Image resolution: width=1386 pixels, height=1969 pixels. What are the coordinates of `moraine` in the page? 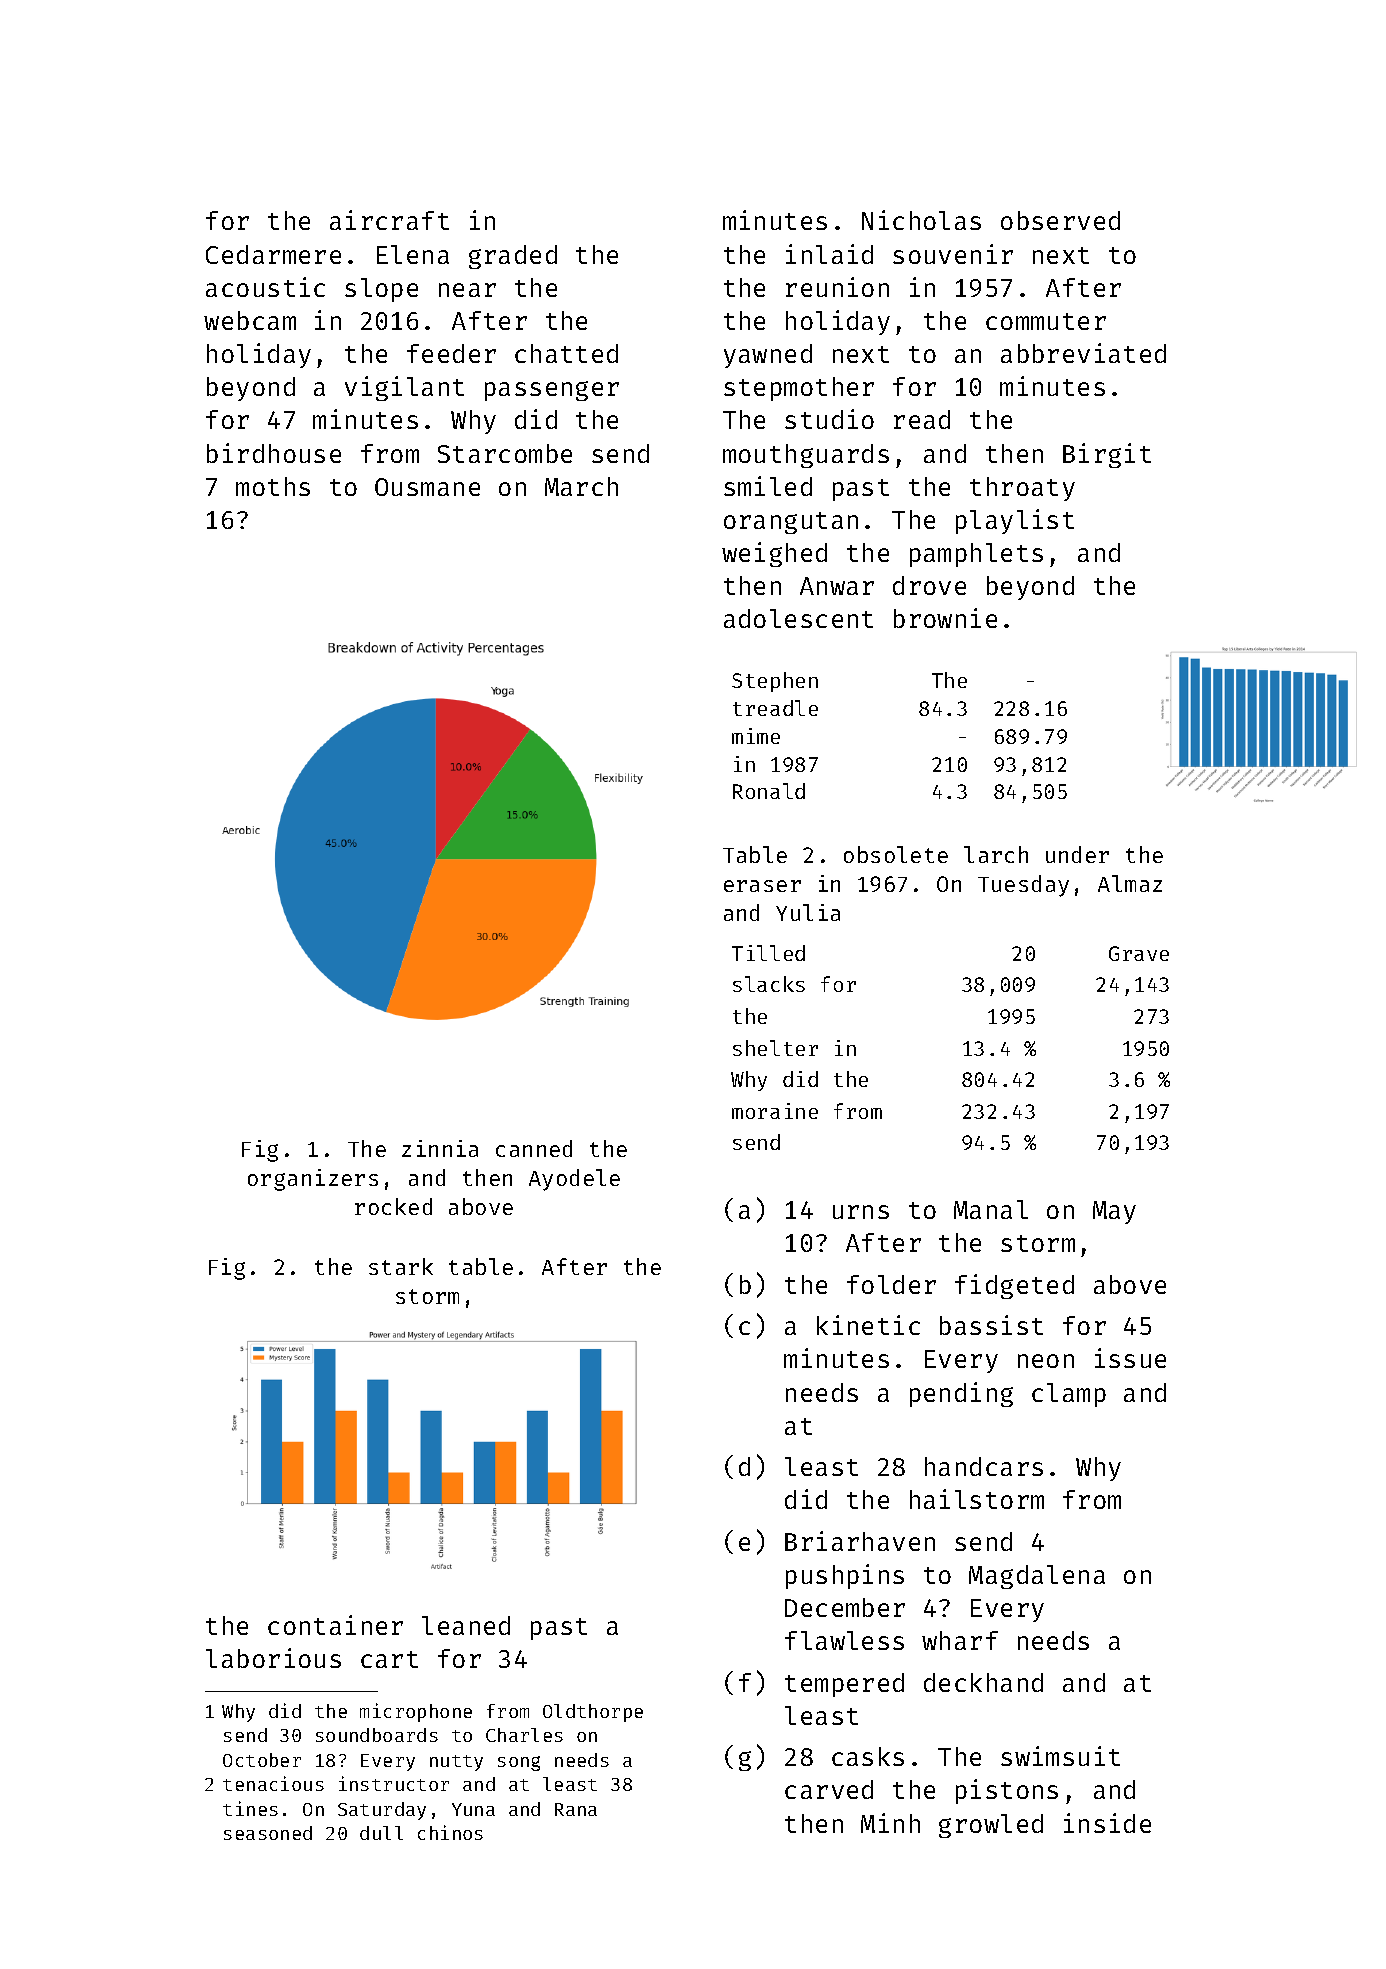 It's located at (775, 1111).
